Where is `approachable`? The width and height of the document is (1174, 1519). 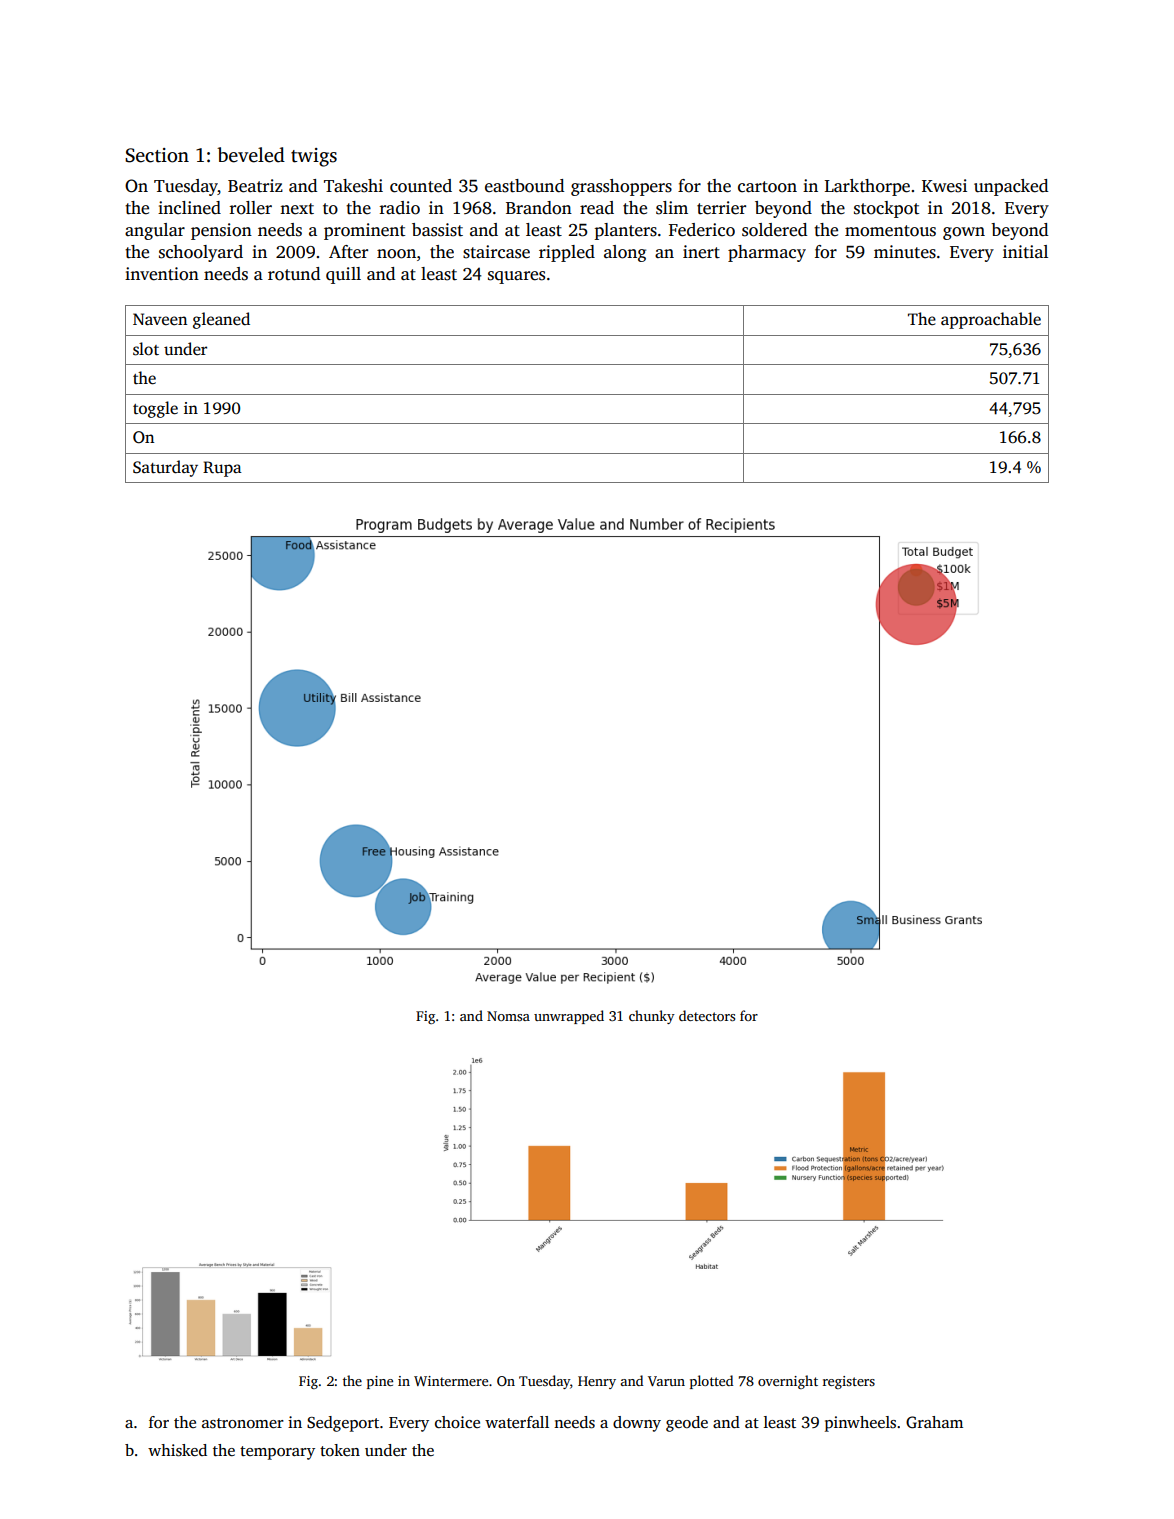
approachable is located at coordinates (991, 320).
